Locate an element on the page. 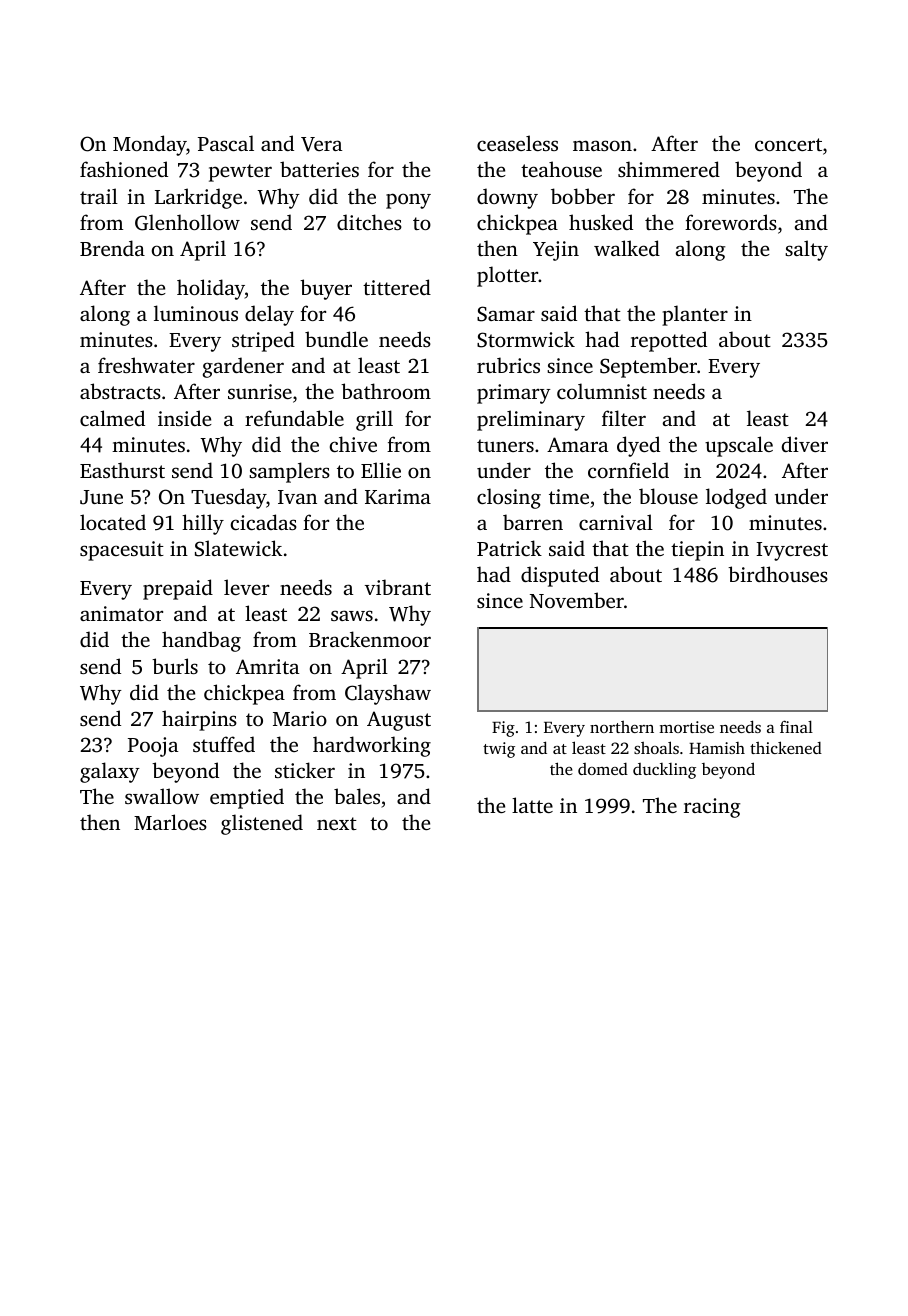  Marloes is located at coordinates (170, 822).
